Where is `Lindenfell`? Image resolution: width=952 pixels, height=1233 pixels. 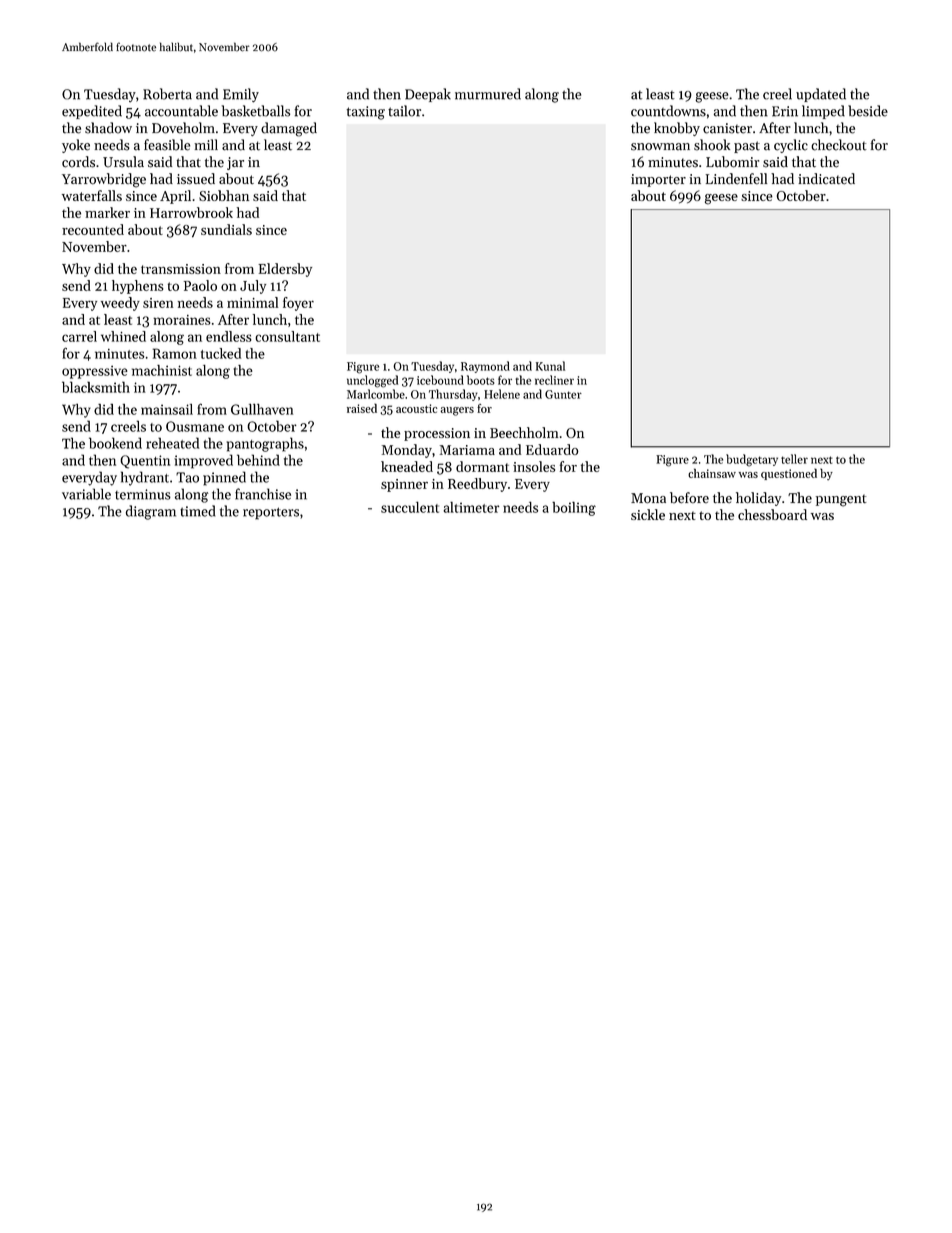 Lindenfell is located at coordinates (736, 179).
